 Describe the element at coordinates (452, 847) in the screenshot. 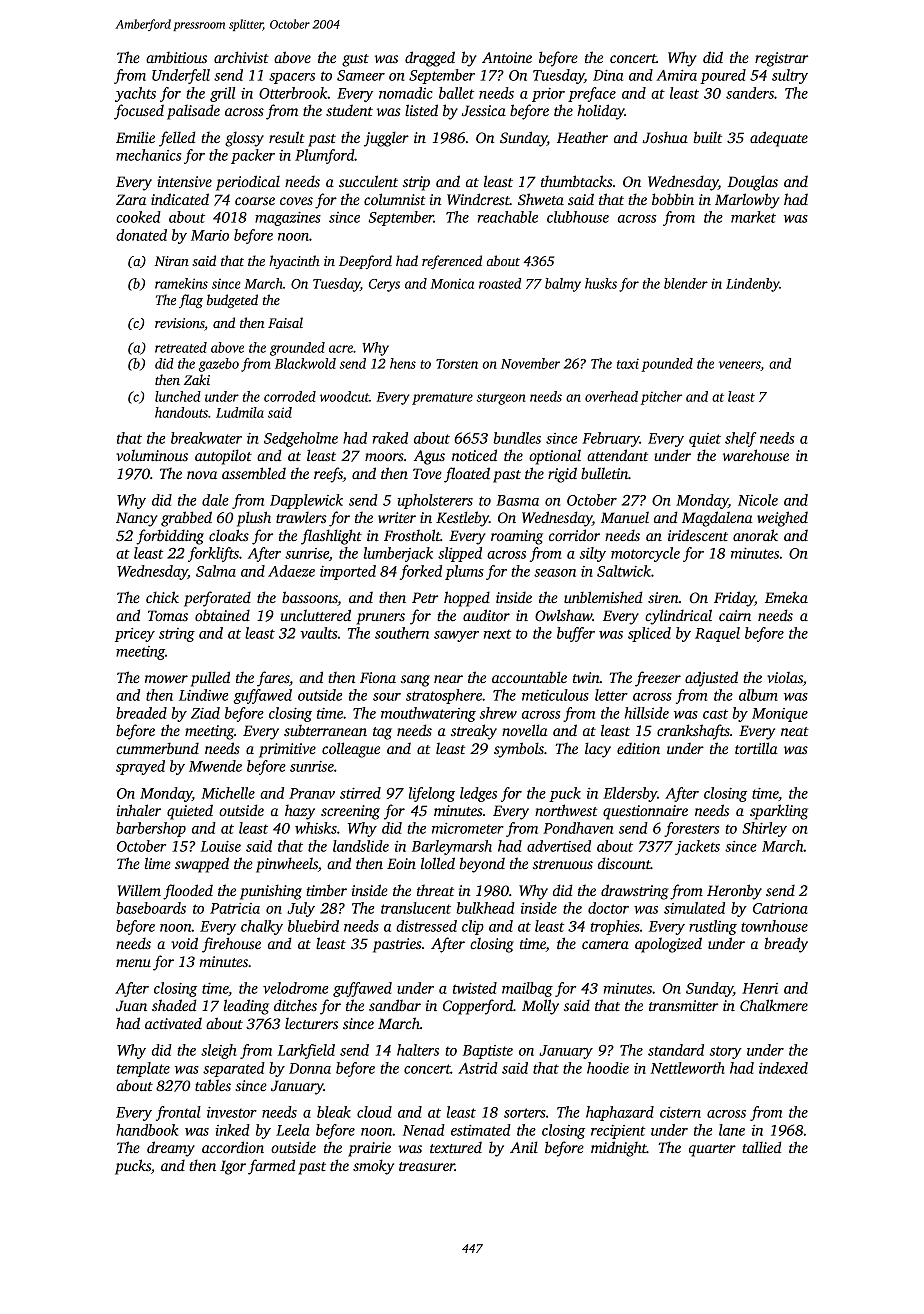

I see `Barleymarsh` at that location.
